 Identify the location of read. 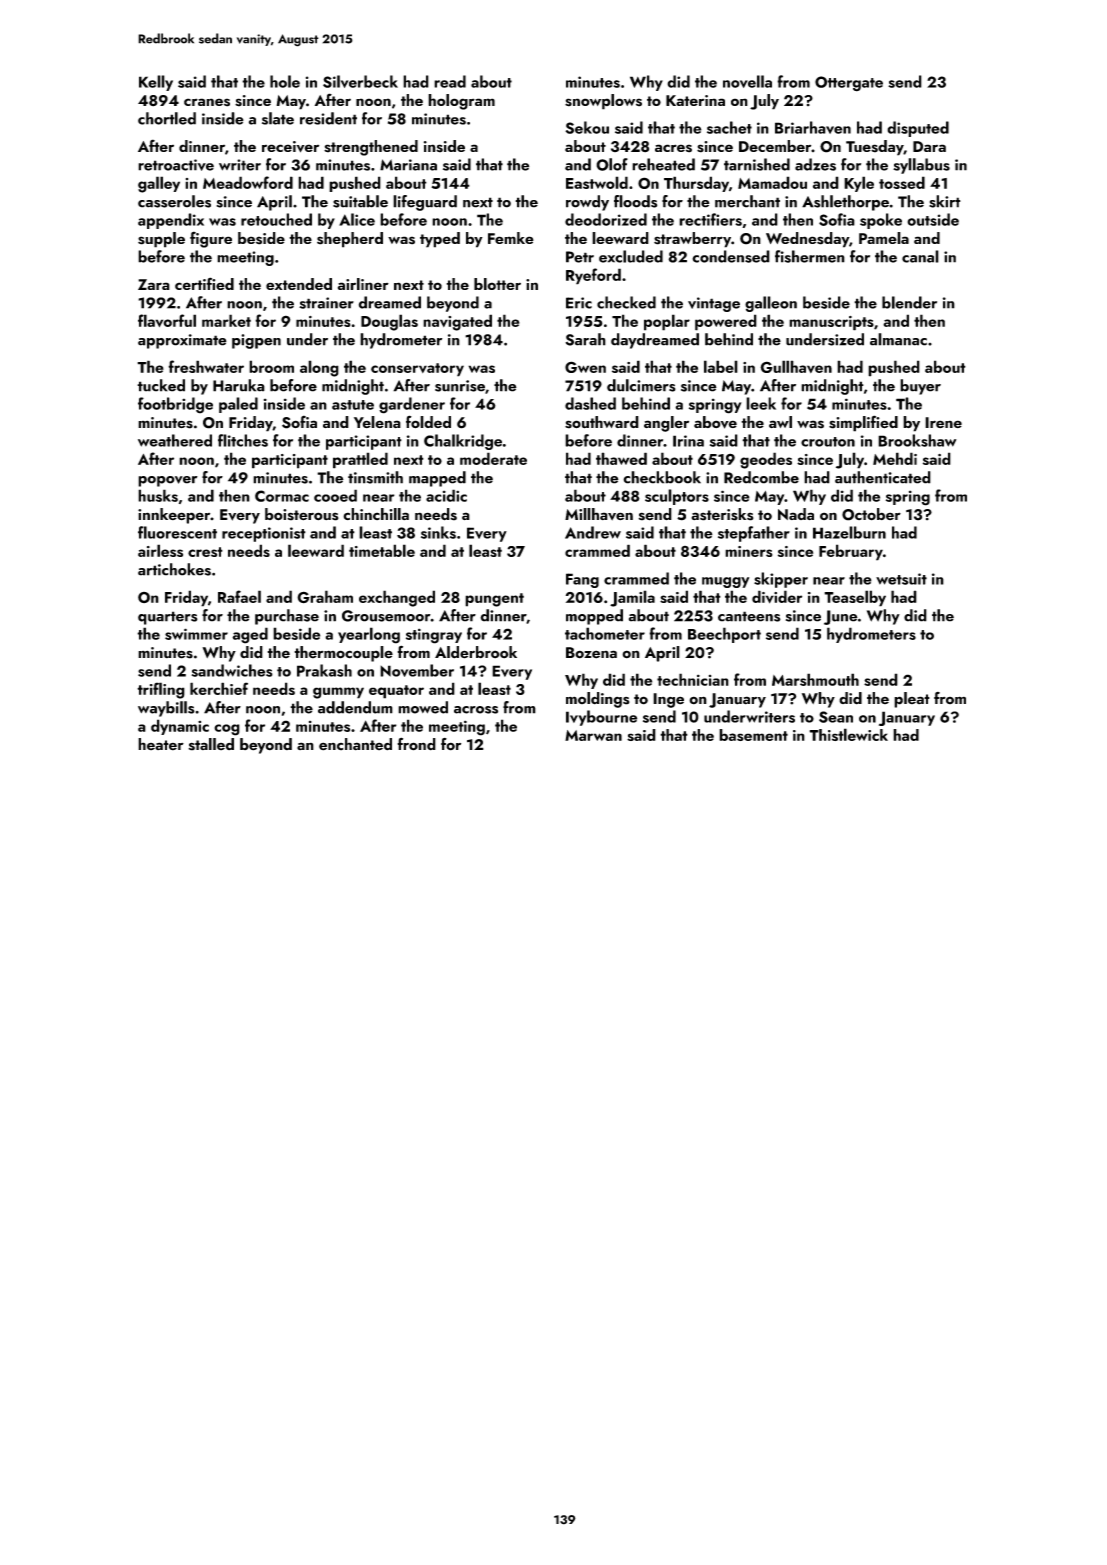
(450, 81).
